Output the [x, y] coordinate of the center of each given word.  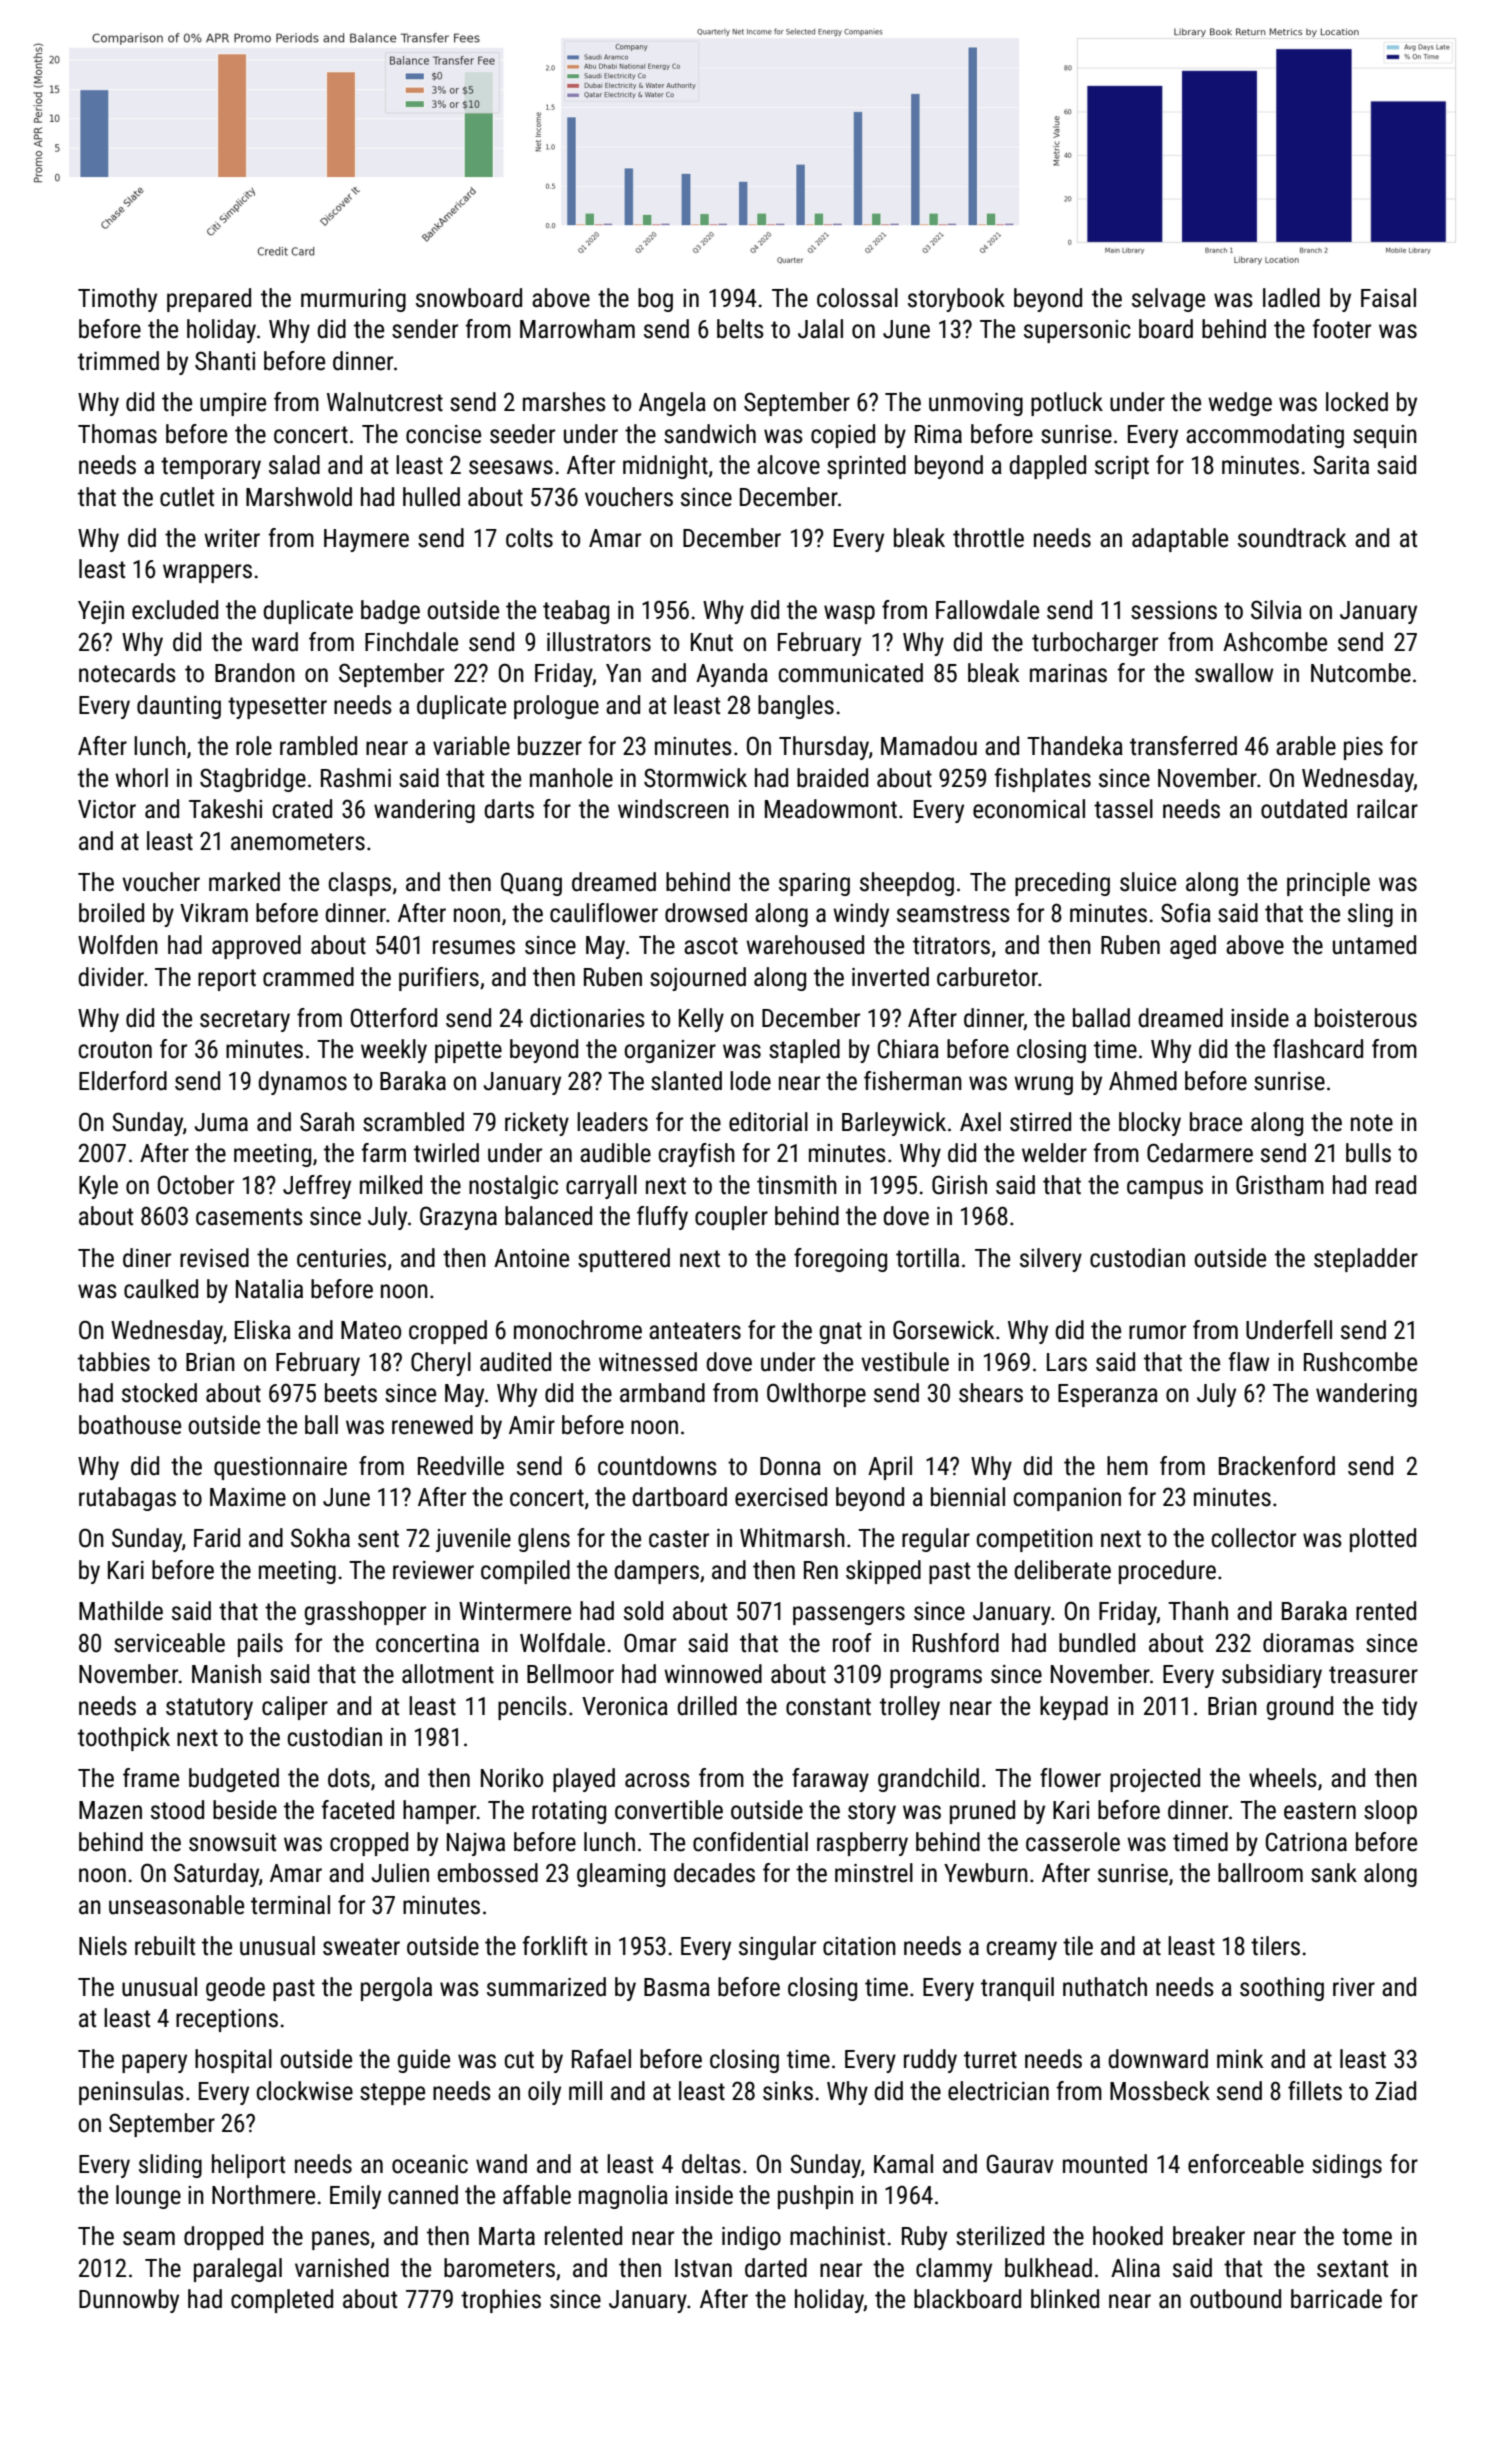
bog [655, 300]
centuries [341, 1258]
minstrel [874, 1873]
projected [1155, 1780]
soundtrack [1292, 538]
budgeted [234, 1780]
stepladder [1366, 1260]
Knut [712, 642]
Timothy [117, 300]
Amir [532, 1425]
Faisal [1388, 298]
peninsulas [131, 2093]
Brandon [255, 673]
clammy [954, 2270]
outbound [1235, 2299]
